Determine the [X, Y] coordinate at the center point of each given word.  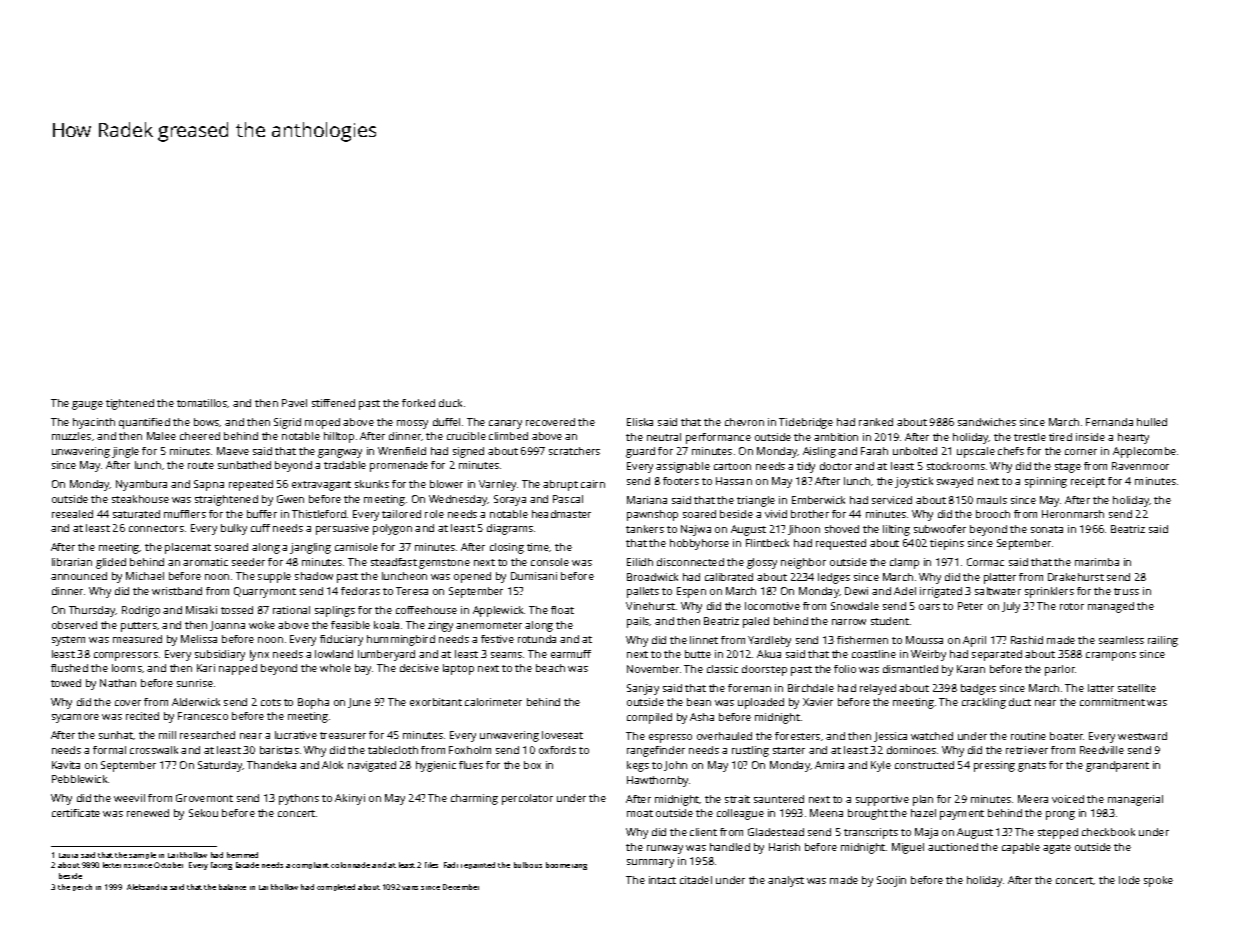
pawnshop [652, 515]
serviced [892, 500]
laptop [458, 669]
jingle [125, 452]
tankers [645, 529]
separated [997, 655]
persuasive [342, 529]
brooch [993, 514]
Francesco [203, 716]
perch [82, 887]
